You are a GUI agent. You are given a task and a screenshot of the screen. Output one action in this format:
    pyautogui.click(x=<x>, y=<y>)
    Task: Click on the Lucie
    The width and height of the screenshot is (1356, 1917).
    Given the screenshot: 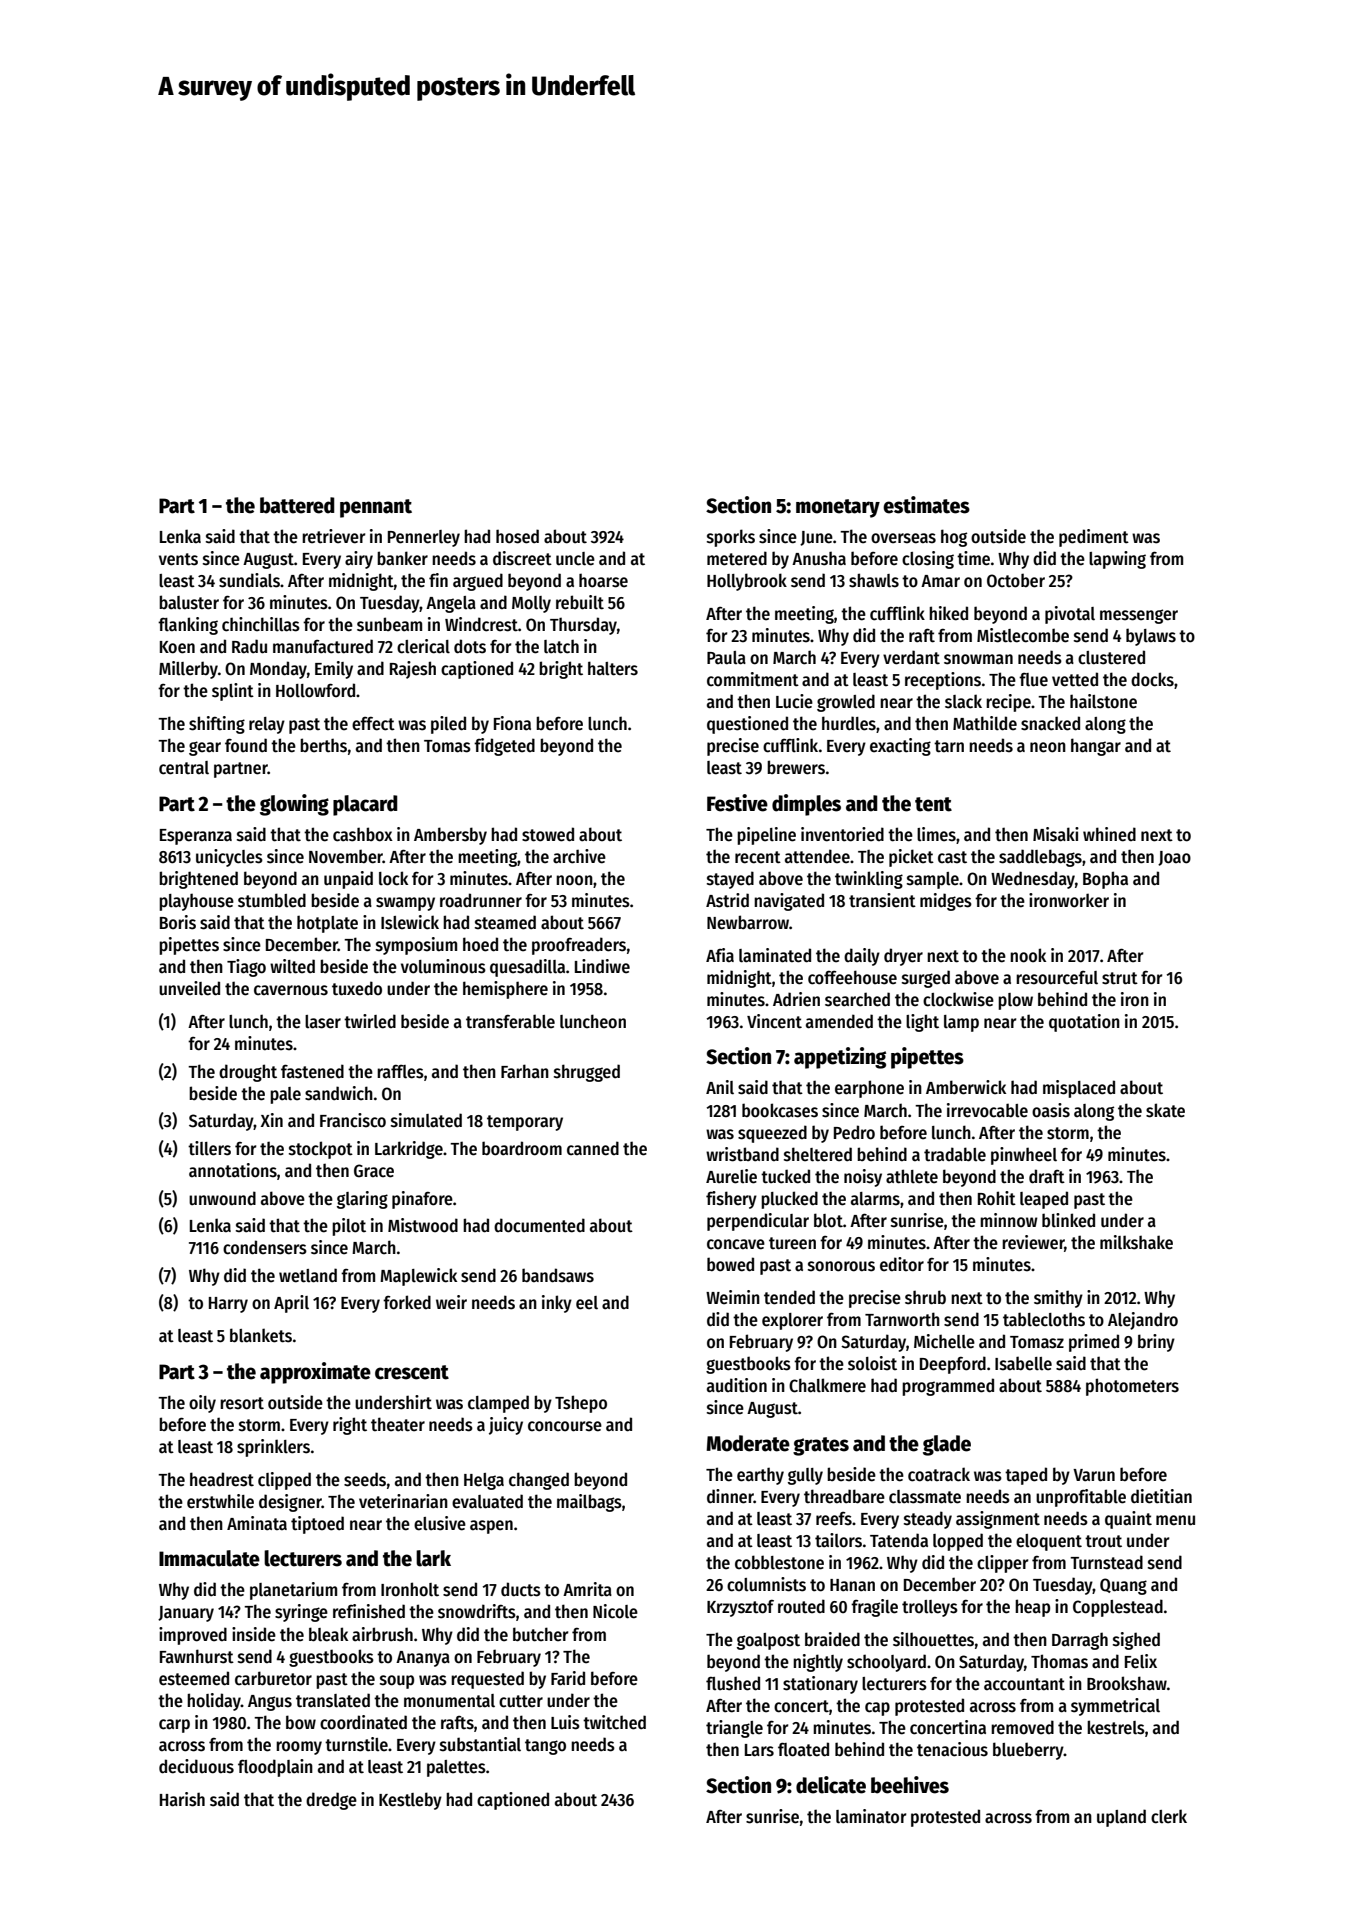 What is the action you would take?
    pyautogui.click(x=794, y=701)
